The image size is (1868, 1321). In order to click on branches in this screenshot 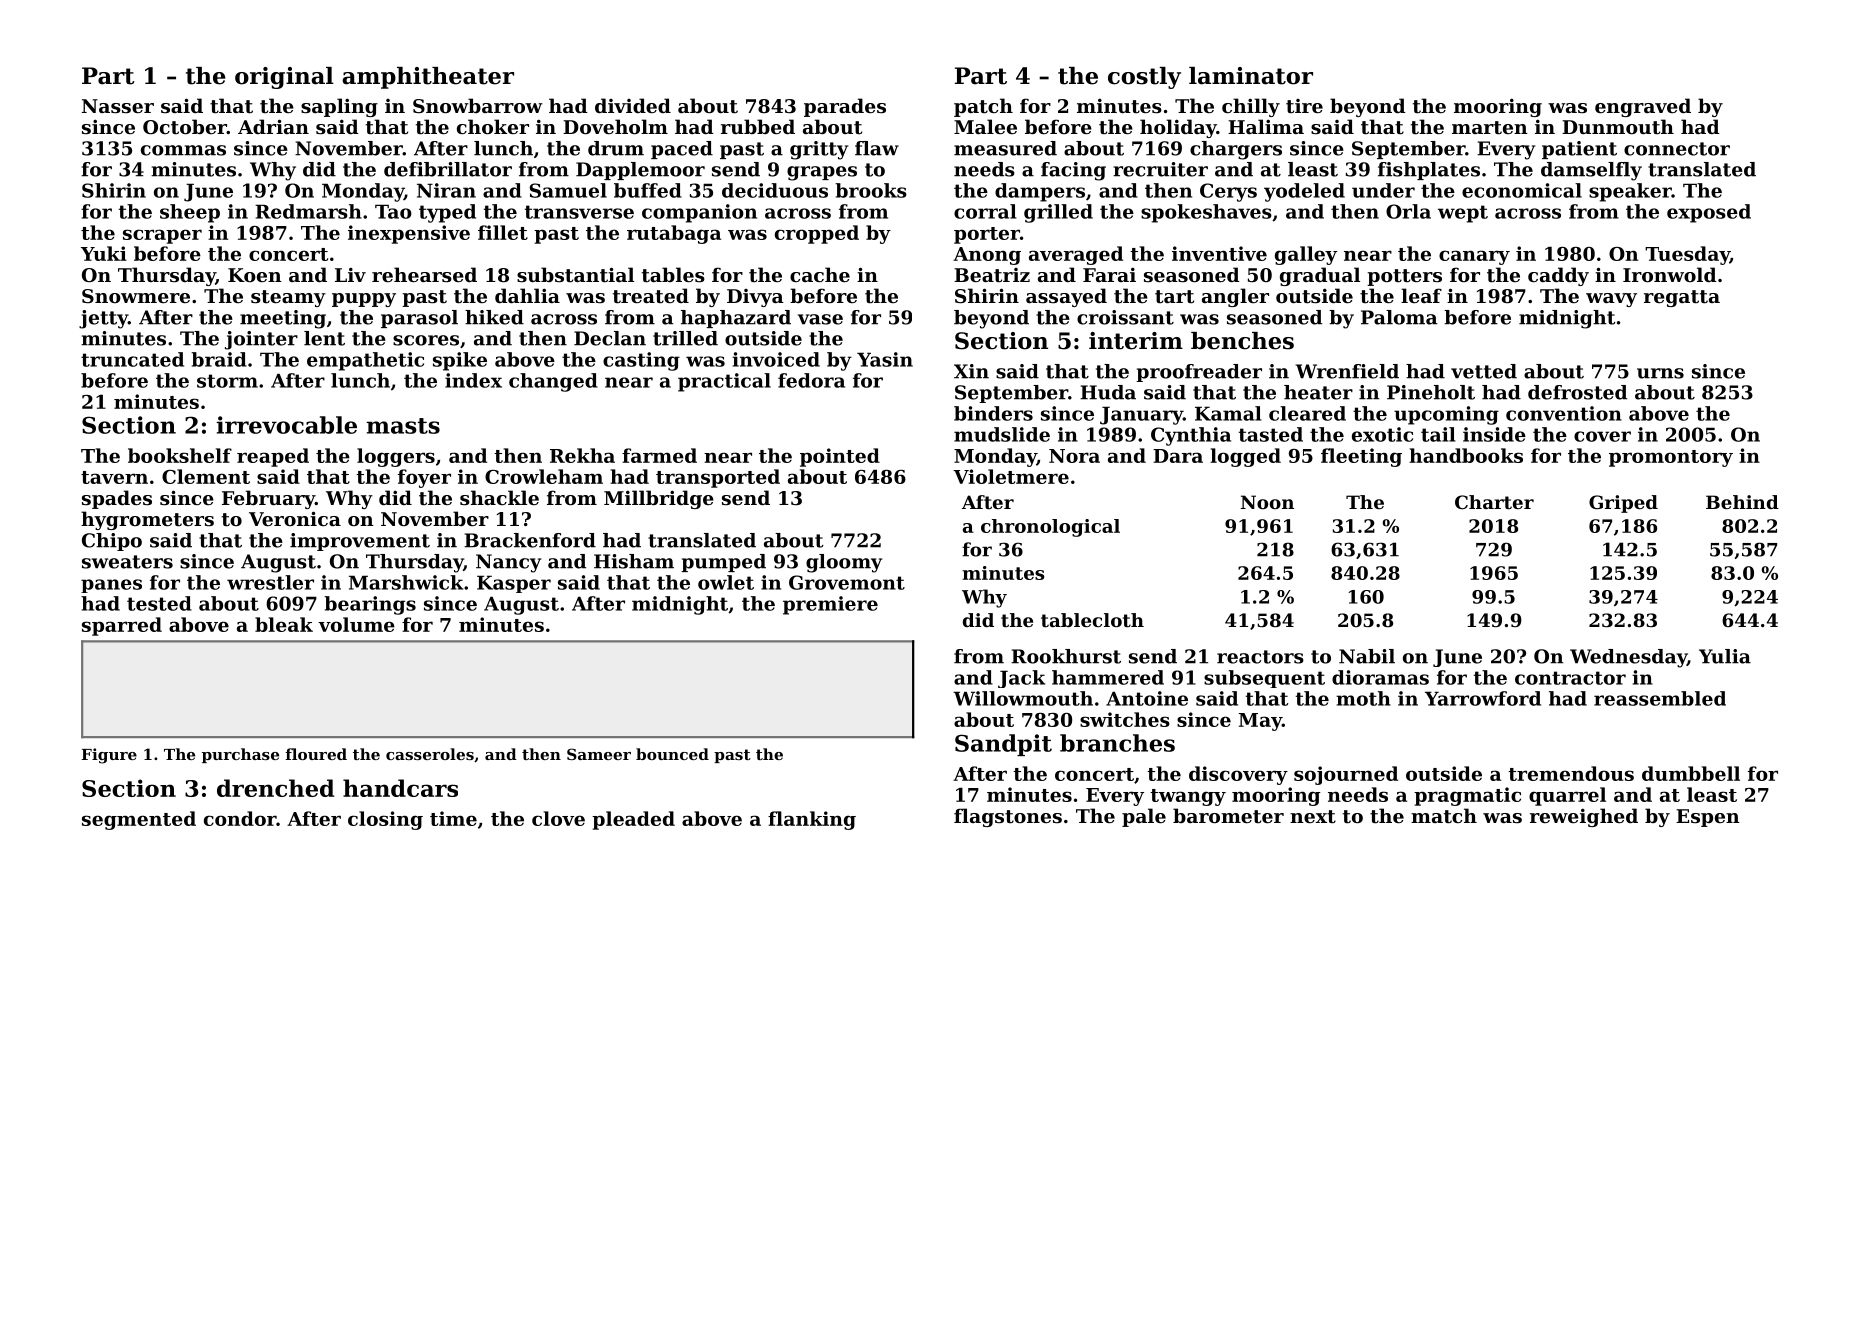, I will do `click(1117, 743)`.
